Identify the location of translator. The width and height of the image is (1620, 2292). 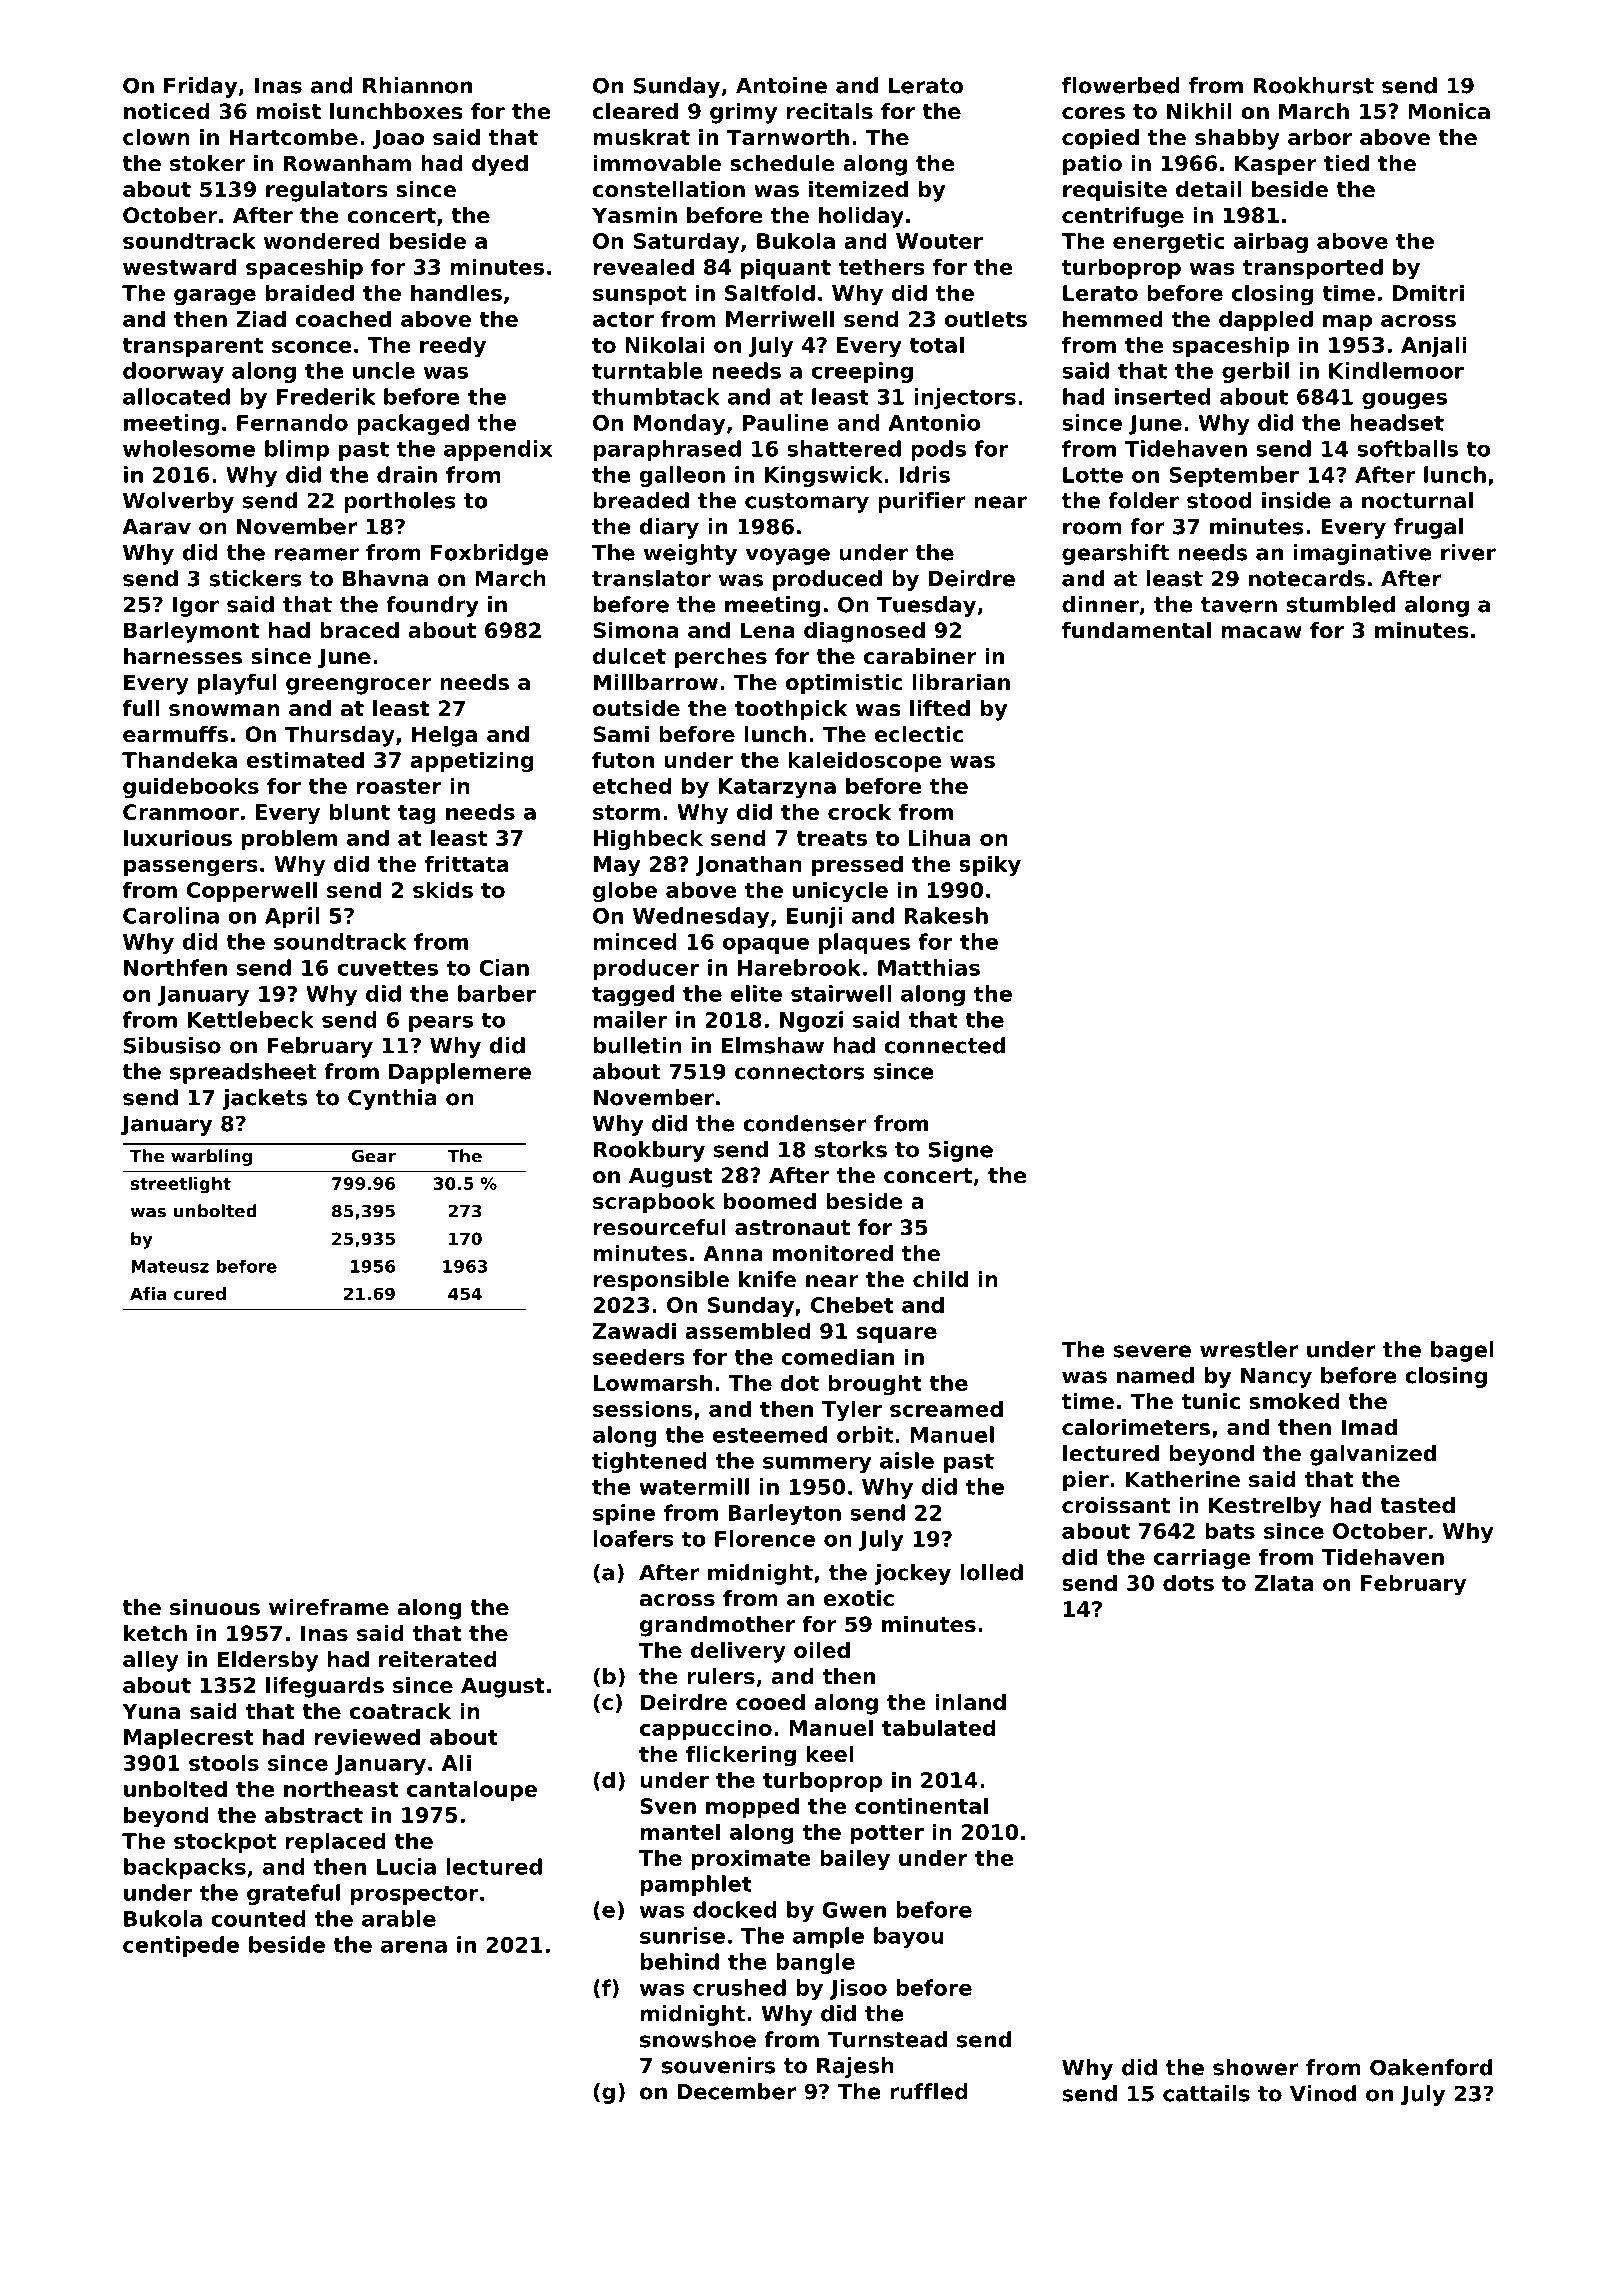
(651, 578).
